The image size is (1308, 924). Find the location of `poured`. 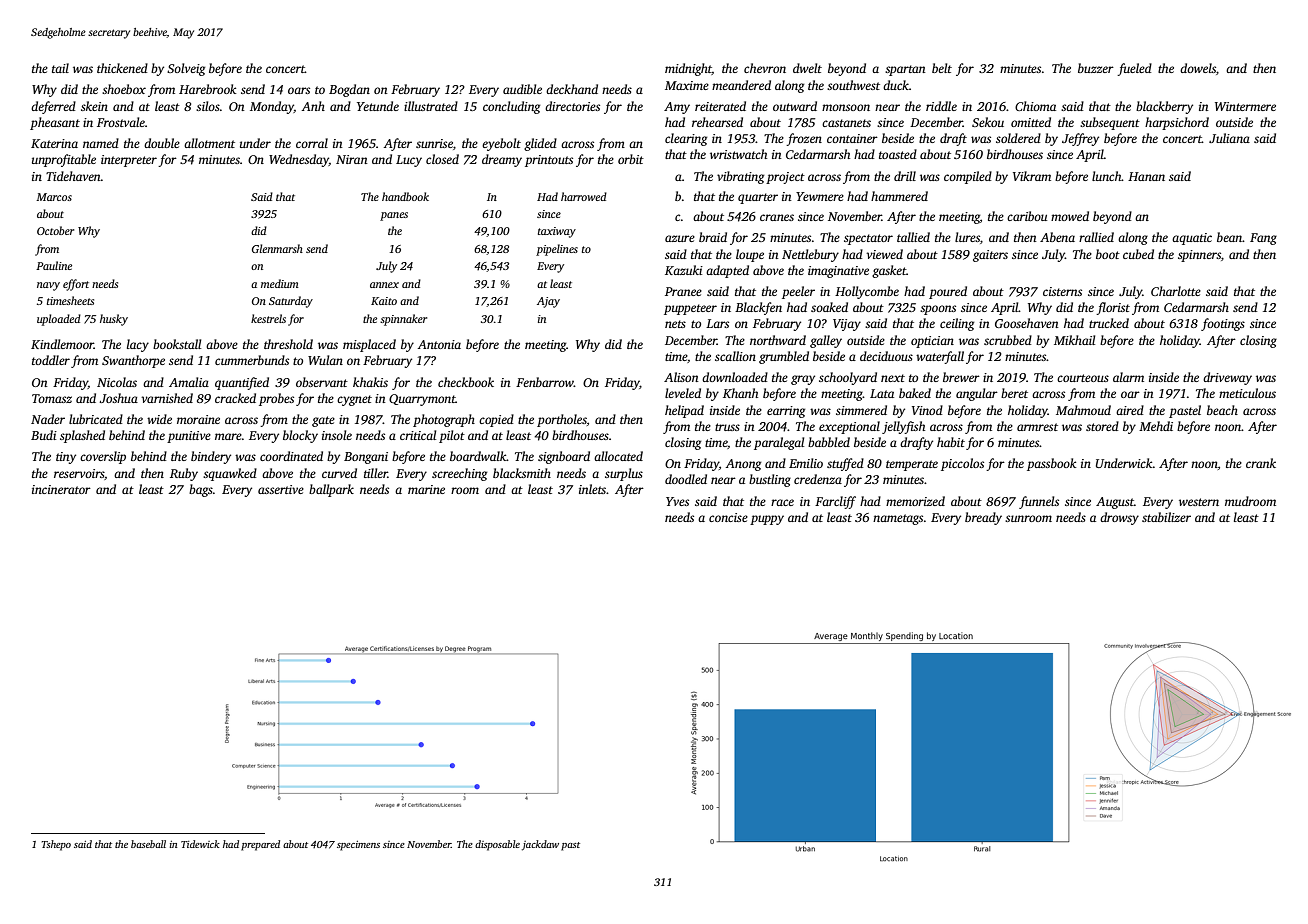

poured is located at coordinates (948, 292).
